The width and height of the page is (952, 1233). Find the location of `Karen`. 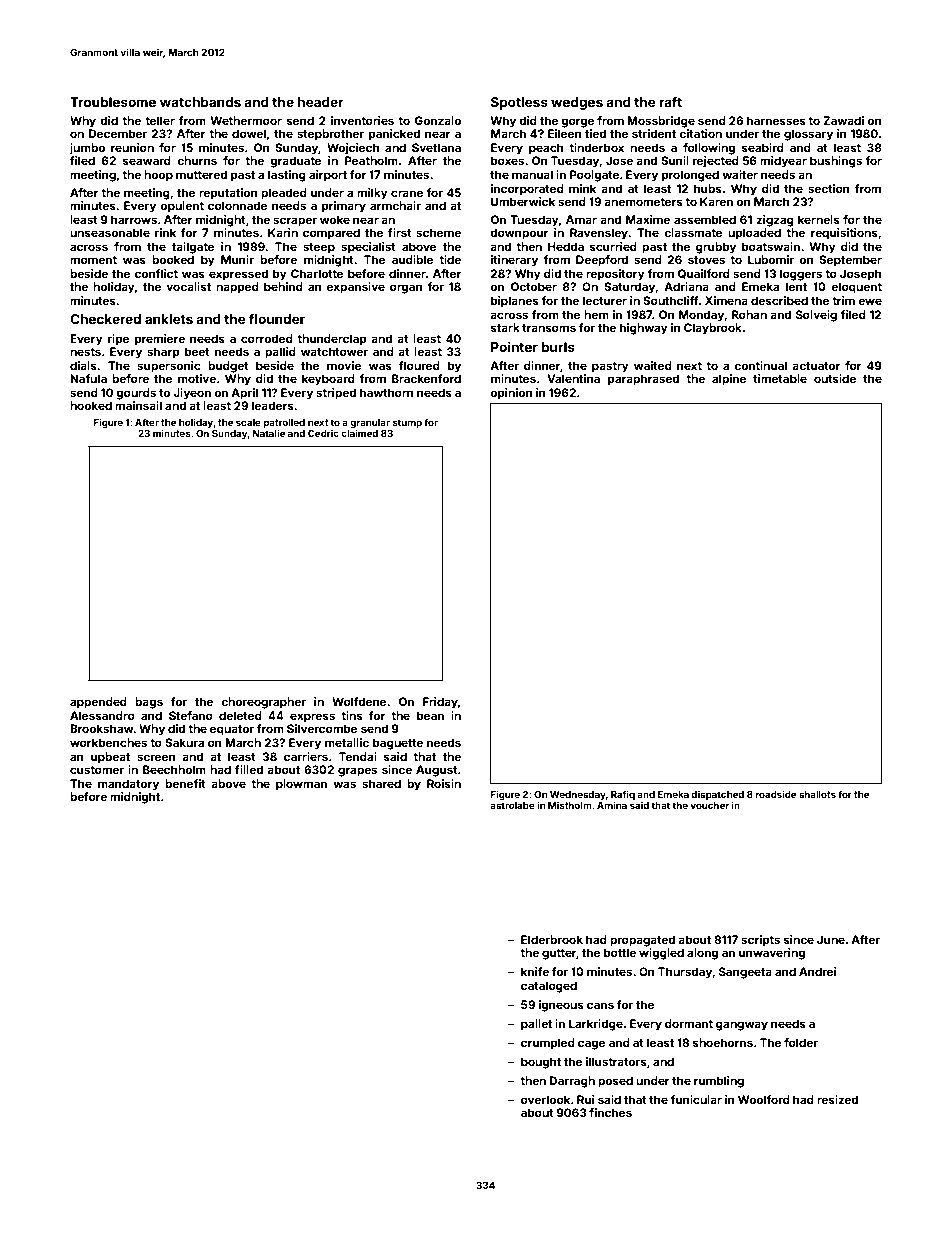

Karen is located at coordinates (716, 201).
